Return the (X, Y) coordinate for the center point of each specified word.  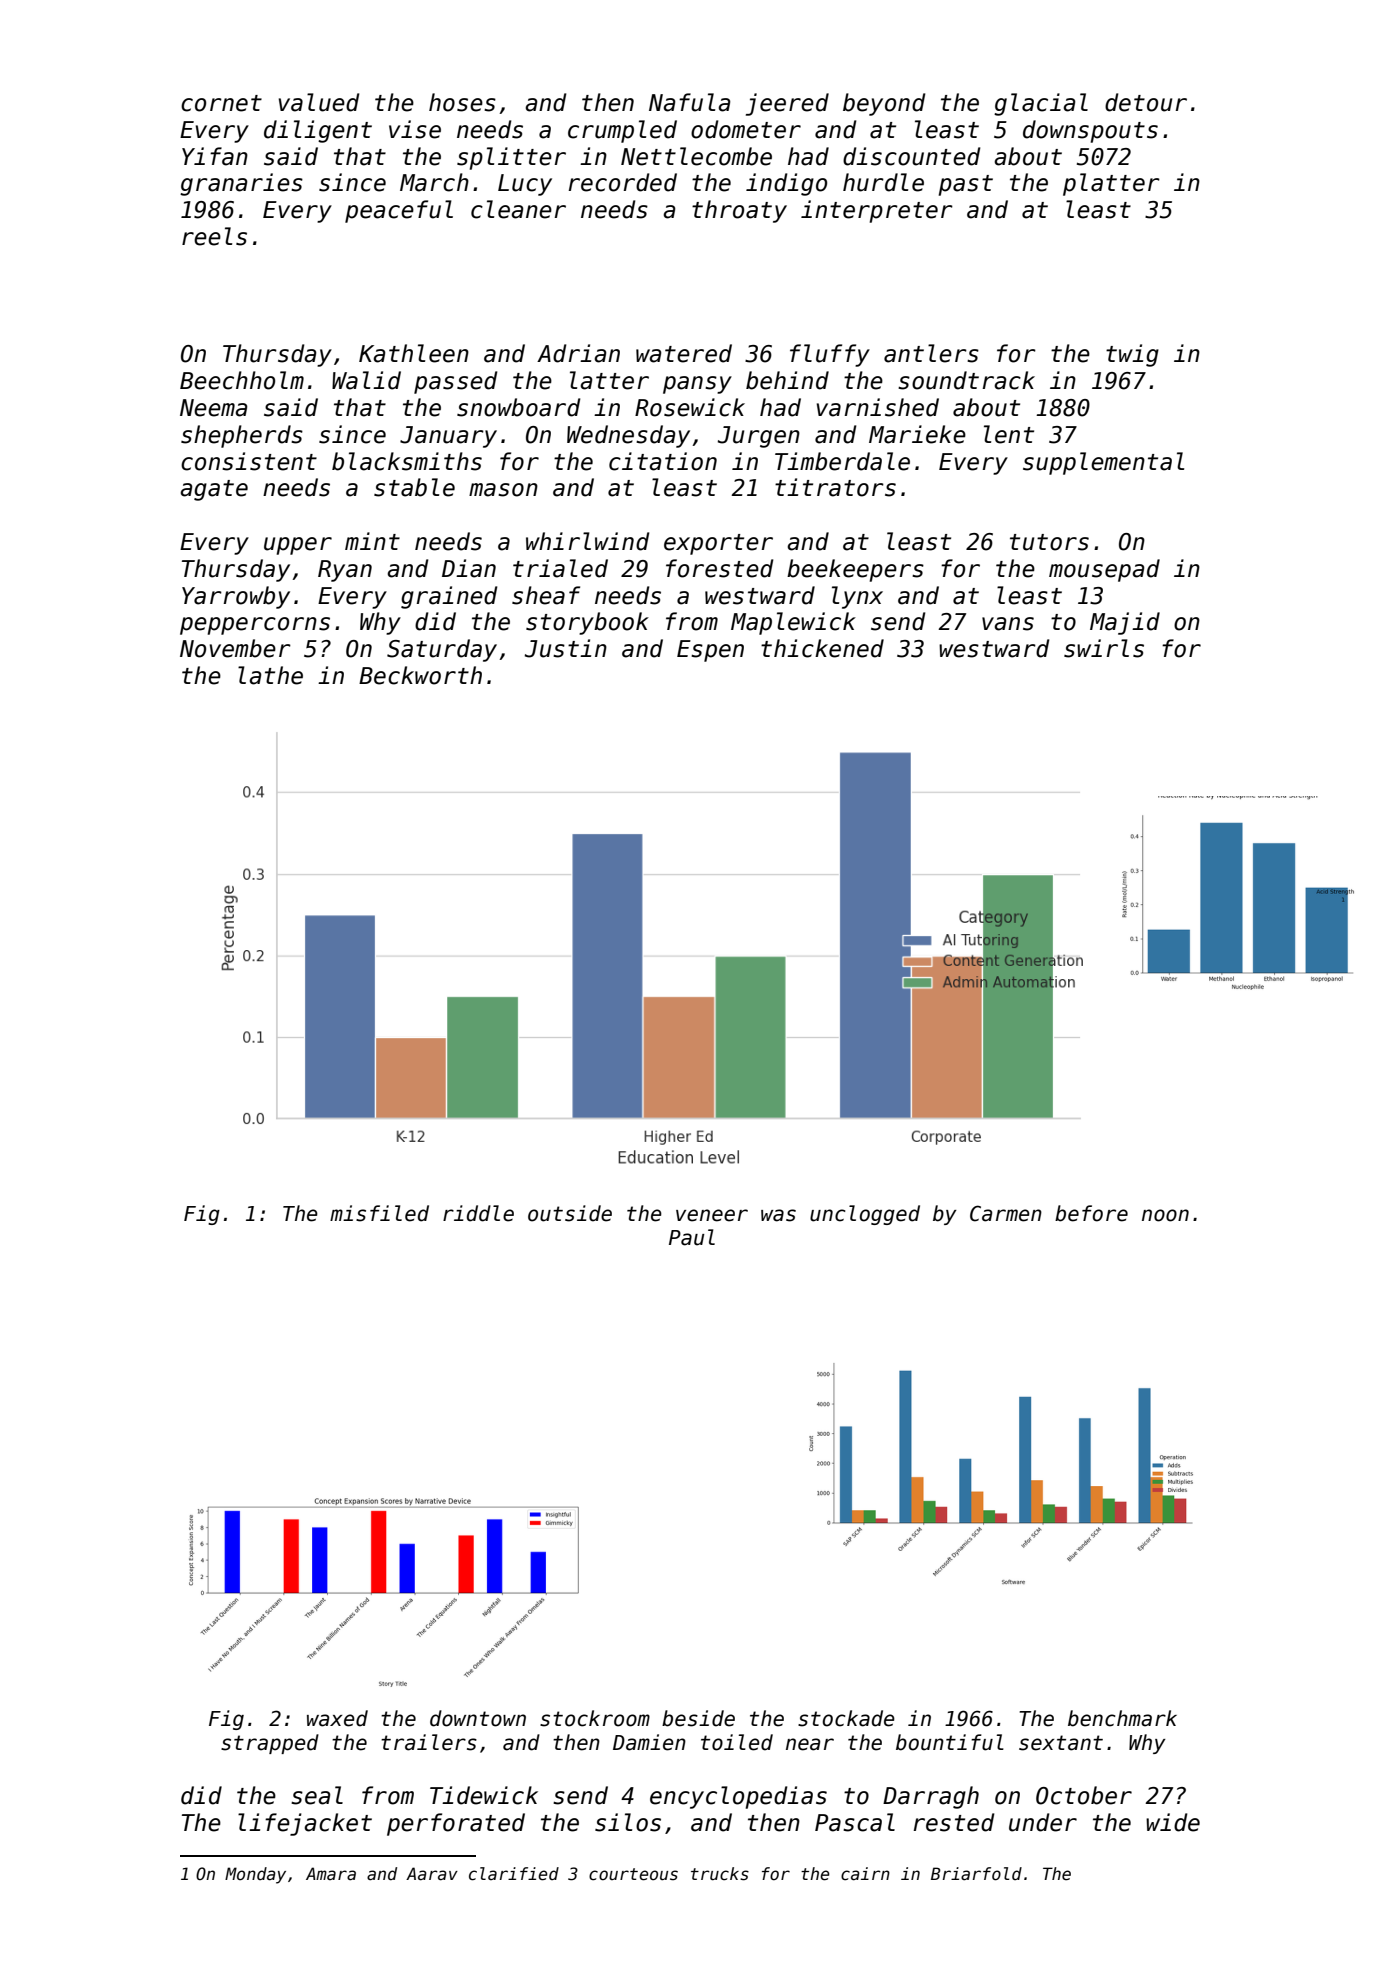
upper (298, 546)
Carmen (1006, 1213)
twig (1132, 355)
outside (570, 1213)
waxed (337, 1718)
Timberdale (842, 461)
